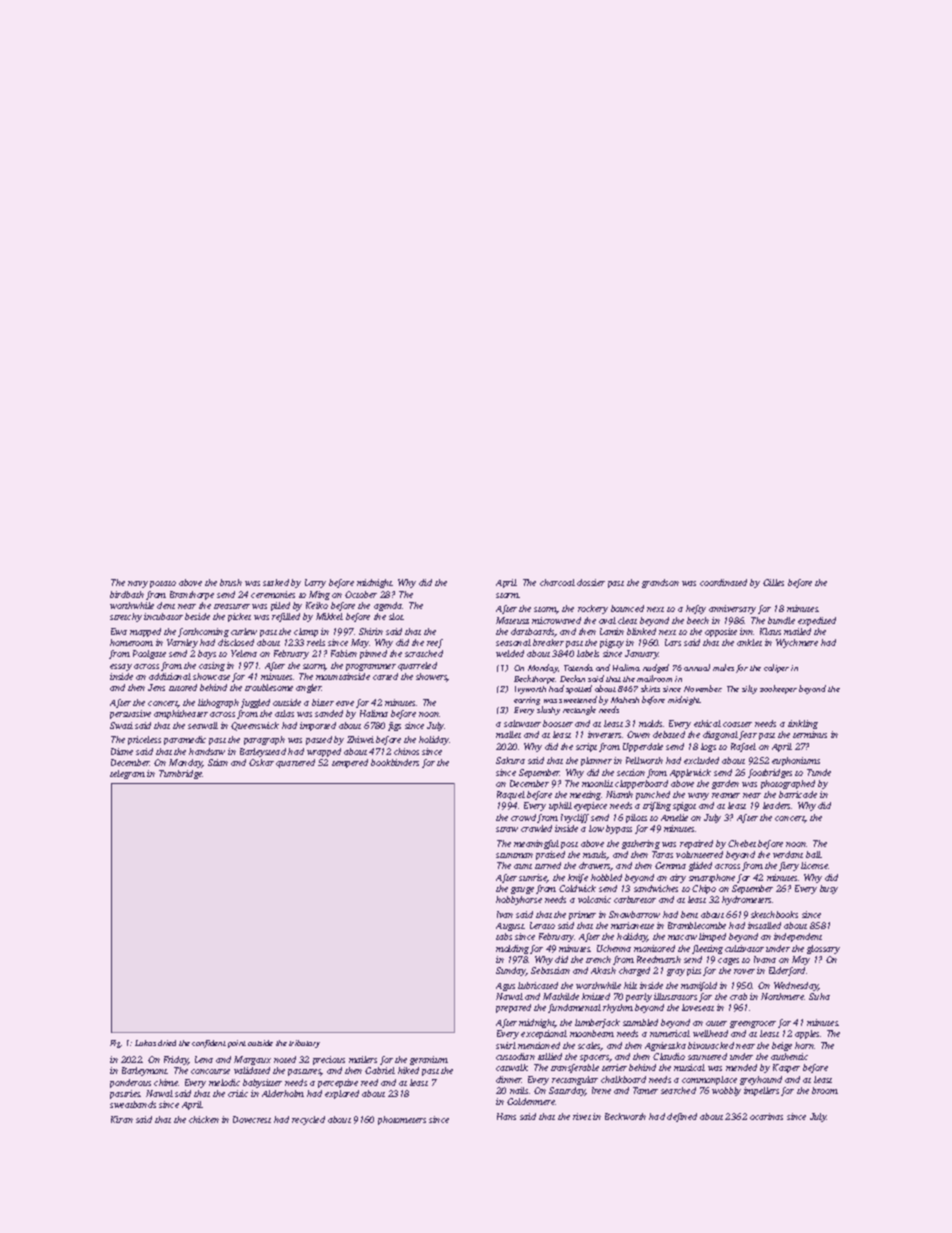  I want to click on Zhiwei, so click(360, 739).
